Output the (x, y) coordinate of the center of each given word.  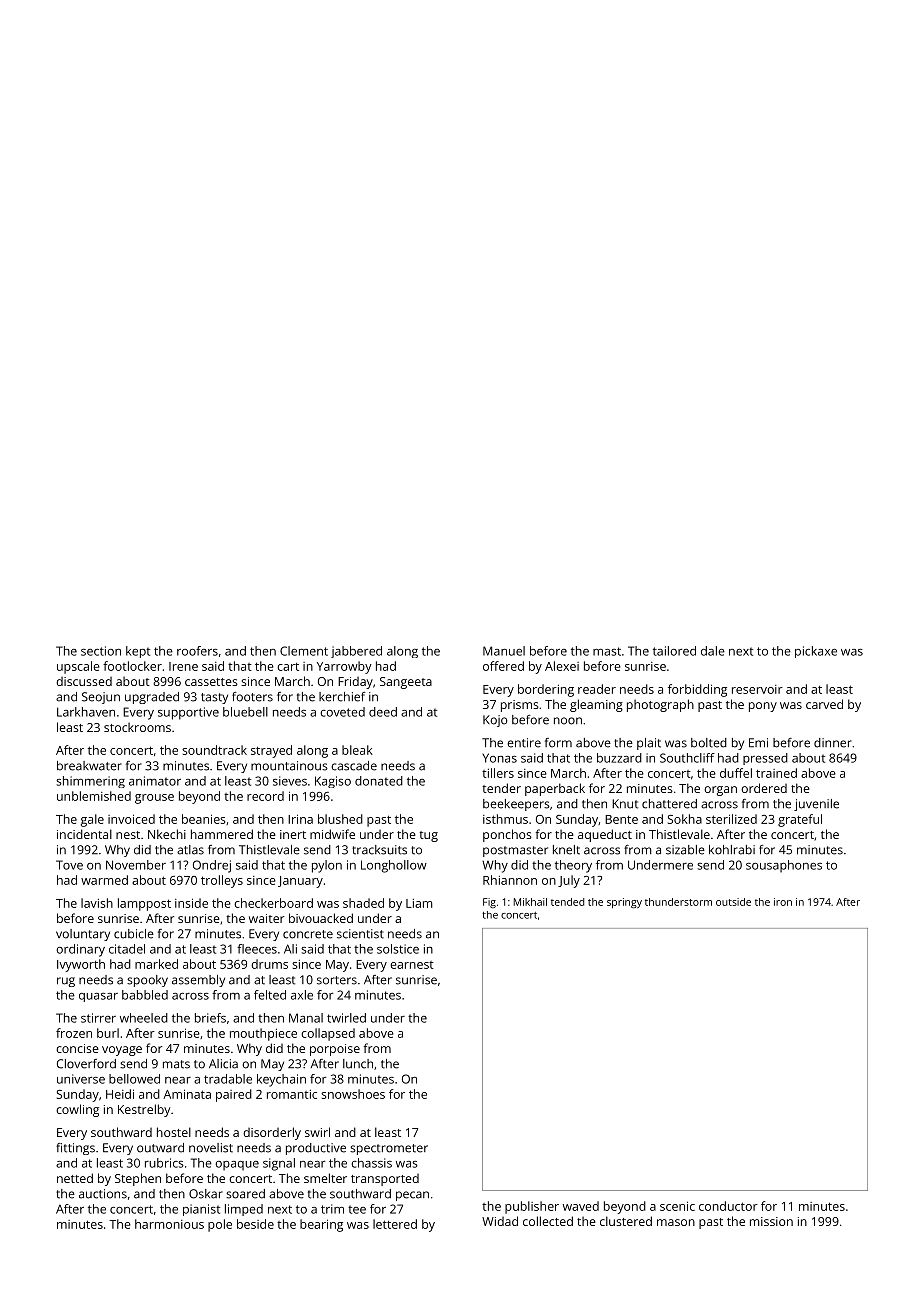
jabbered (356, 652)
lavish (97, 903)
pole (220, 1225)
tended (567, 902)
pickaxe (816, 652)
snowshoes (353, 1094)
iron (783, 902)
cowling (77, 1110)
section (101, 651)
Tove (69, 865)
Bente (621, 819)
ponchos (507, 835)
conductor (728, 1206)
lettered (395, 1224)
